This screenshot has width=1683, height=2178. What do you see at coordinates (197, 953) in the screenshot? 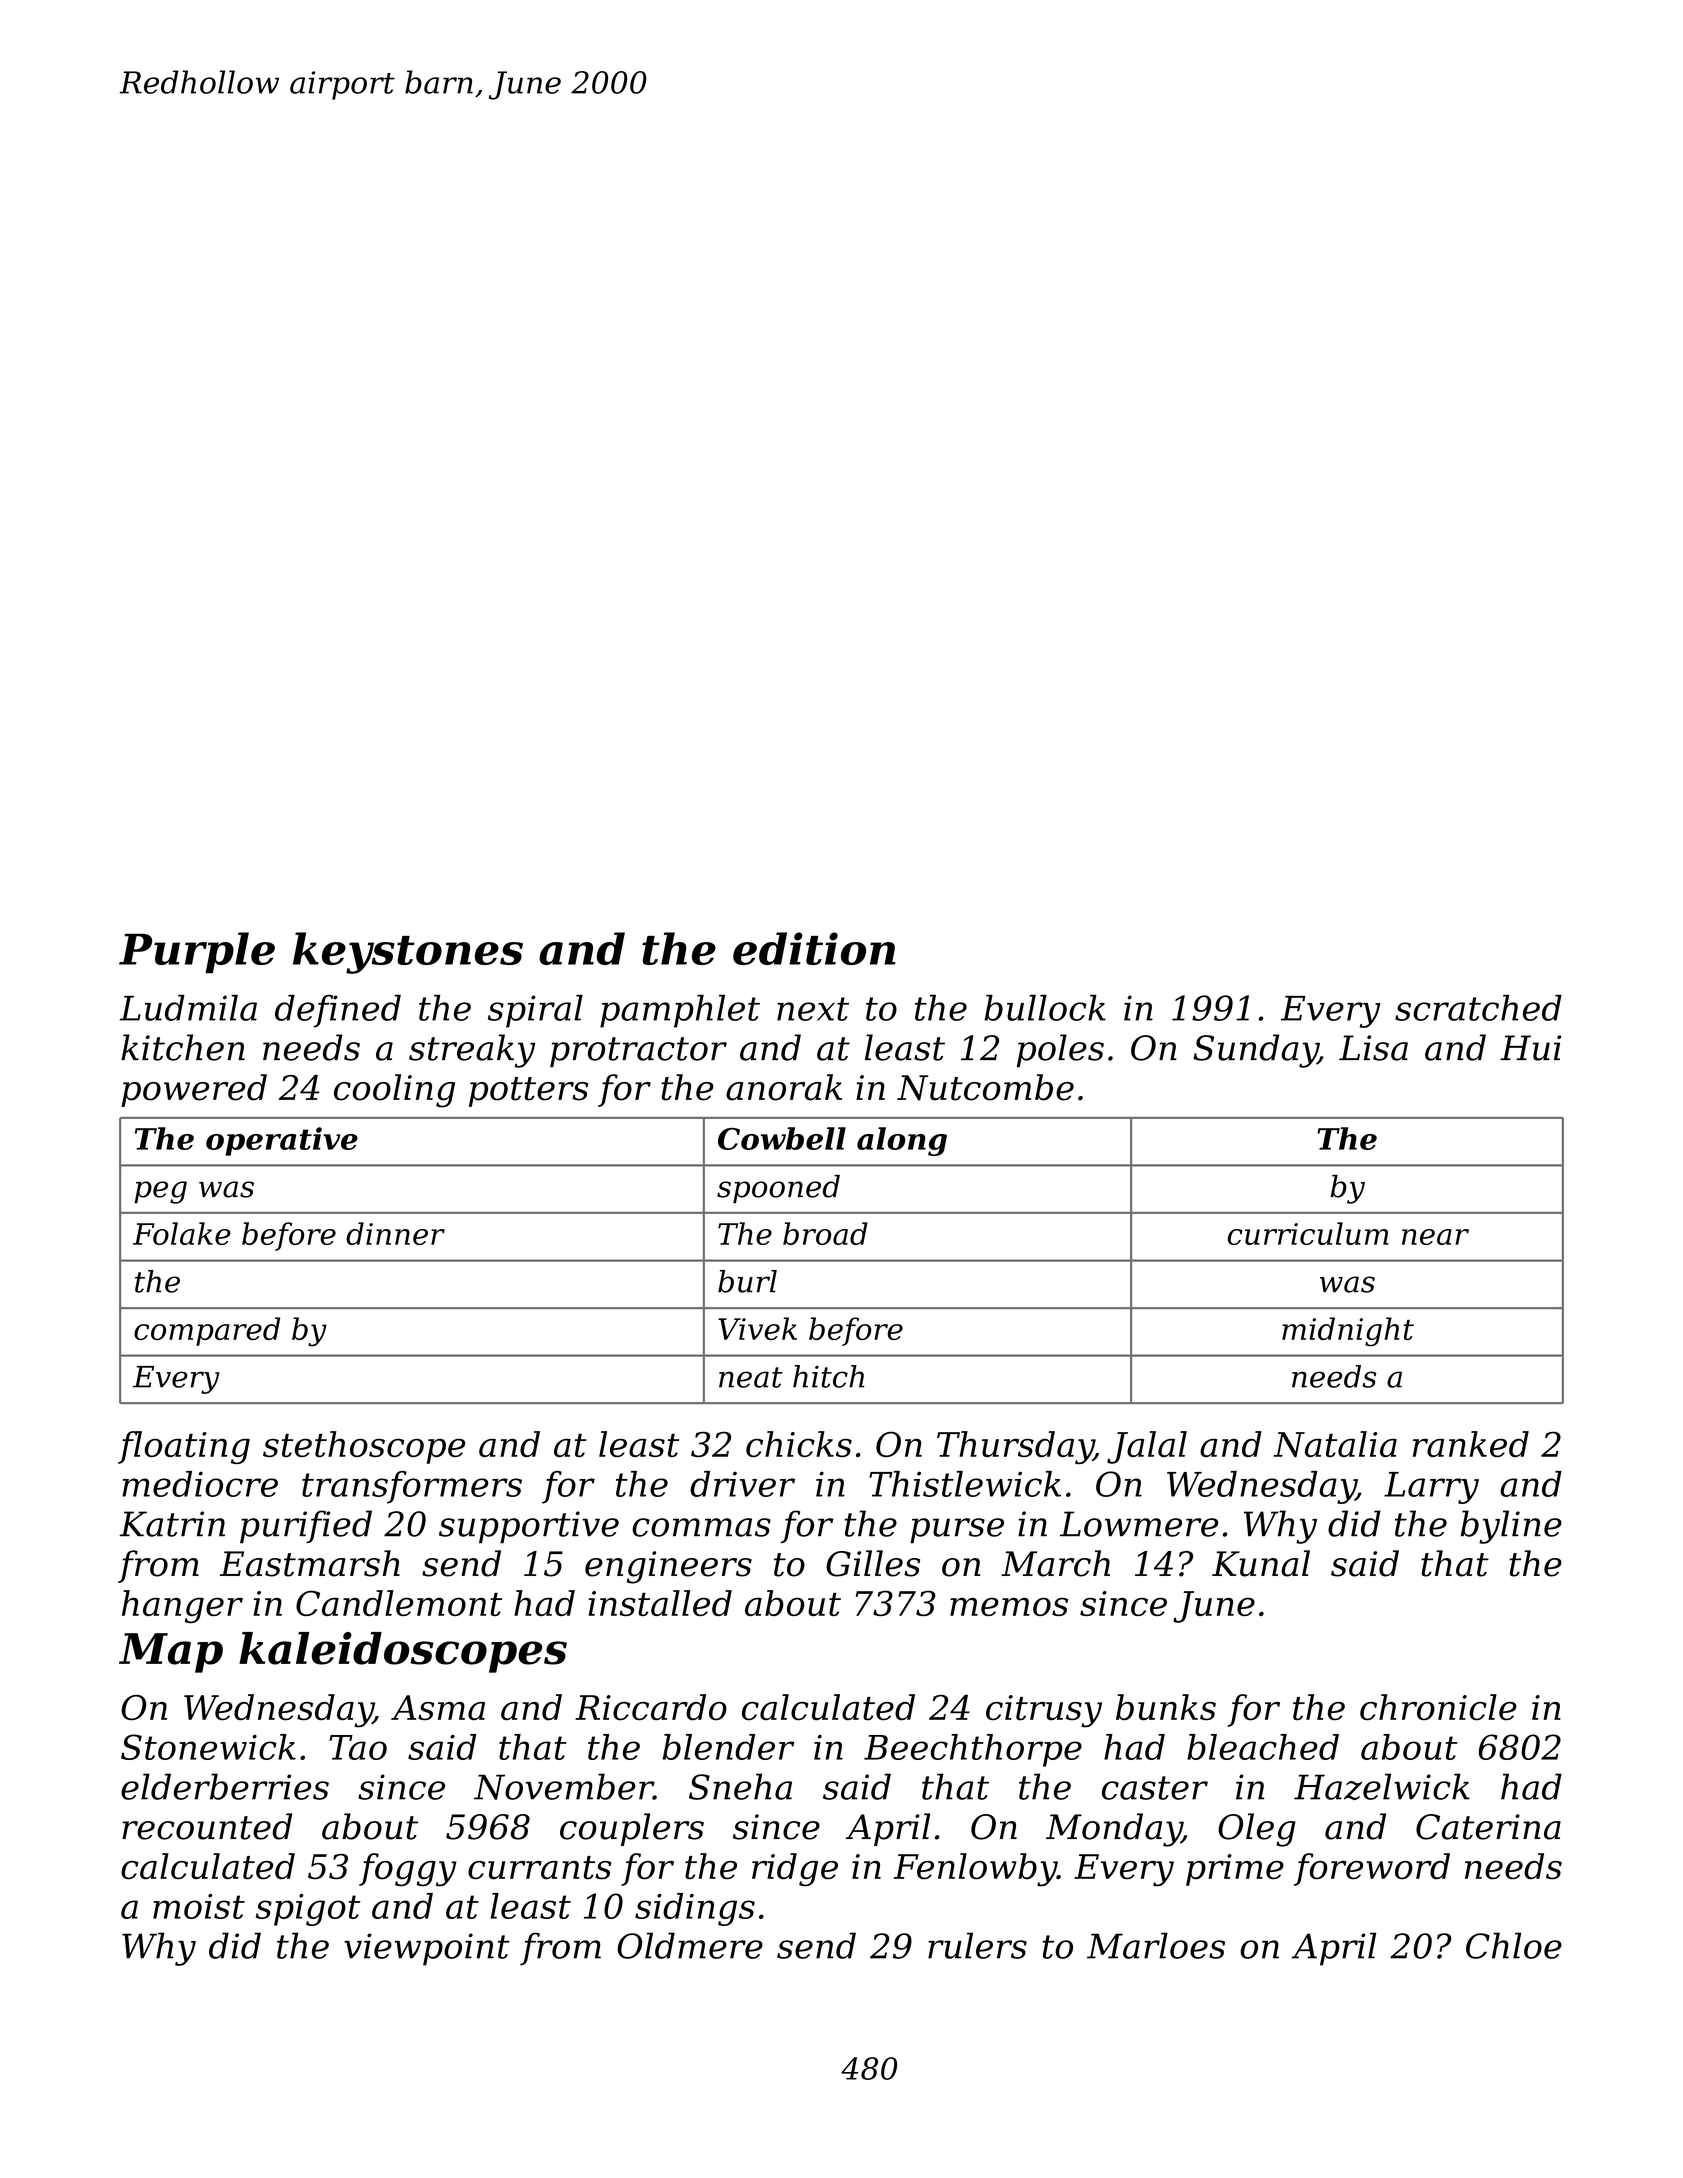
I see `Purple` at bounding box center [197, 953].
